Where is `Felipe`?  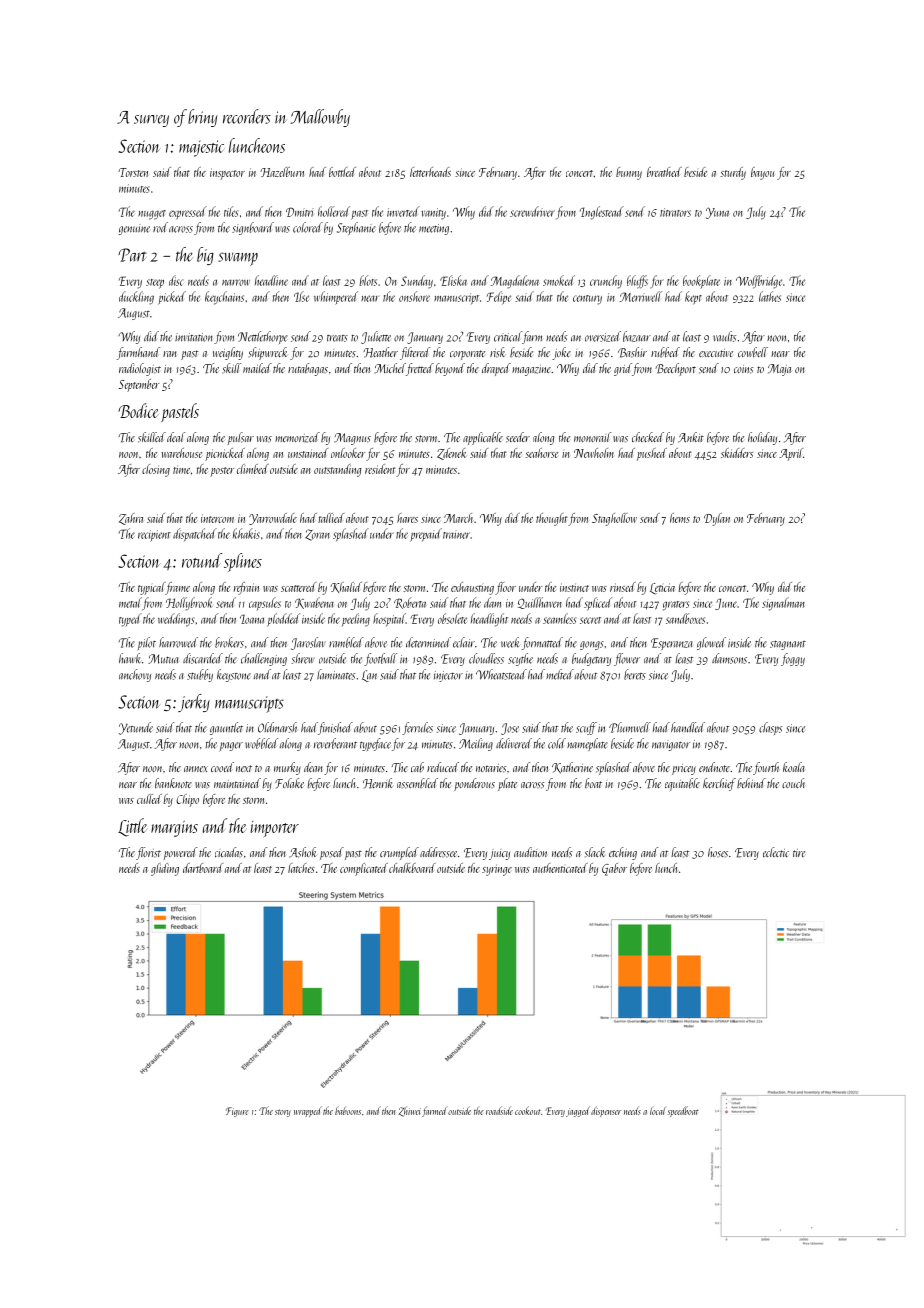 Felipe is located at coordinates (499, 298).
